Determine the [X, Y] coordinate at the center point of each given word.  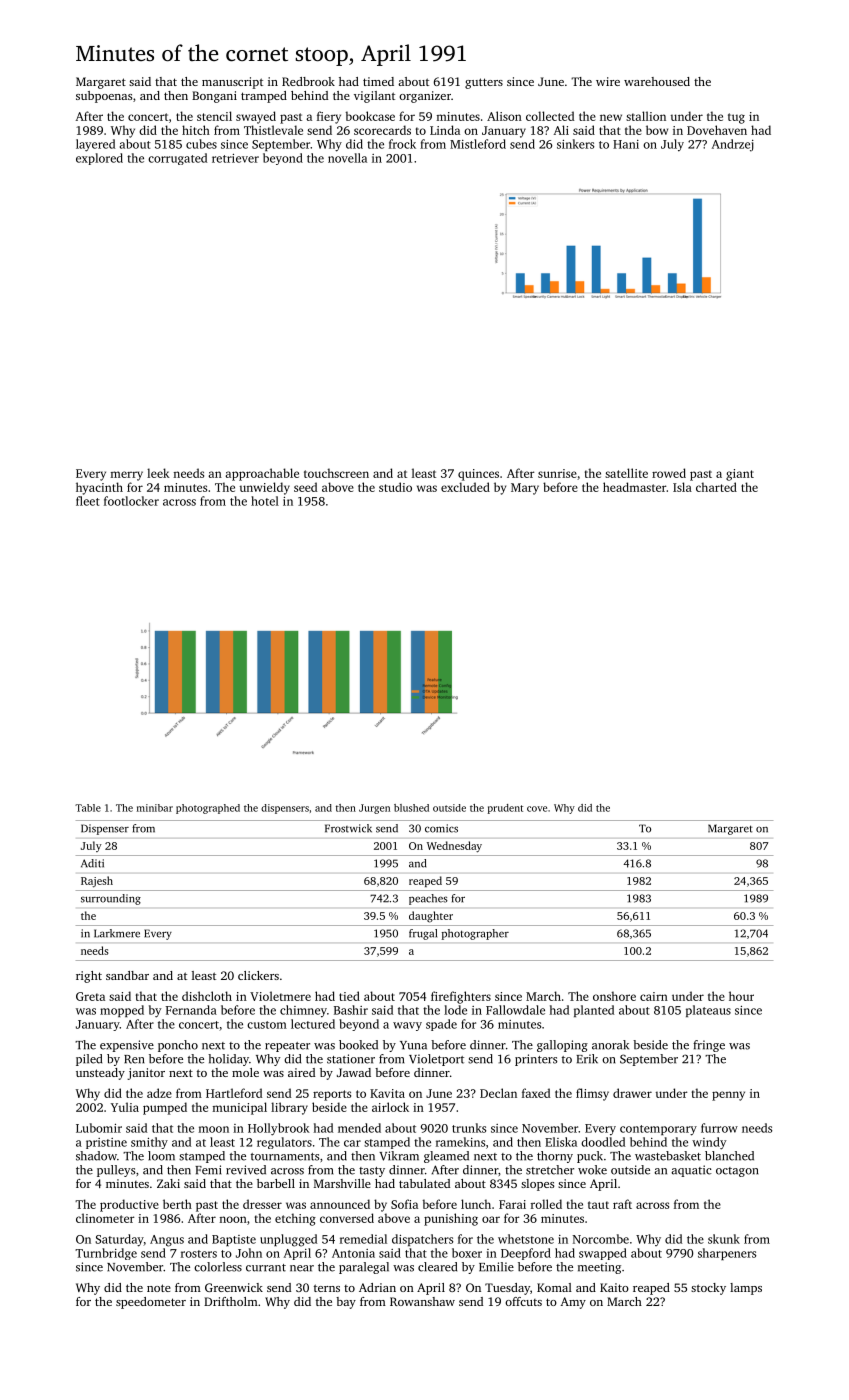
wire [608, 81]
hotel [265, 501]
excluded [465, 487]
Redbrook [308, 81]
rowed [669, 473]
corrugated [177, 159]
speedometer [151, 1303]
